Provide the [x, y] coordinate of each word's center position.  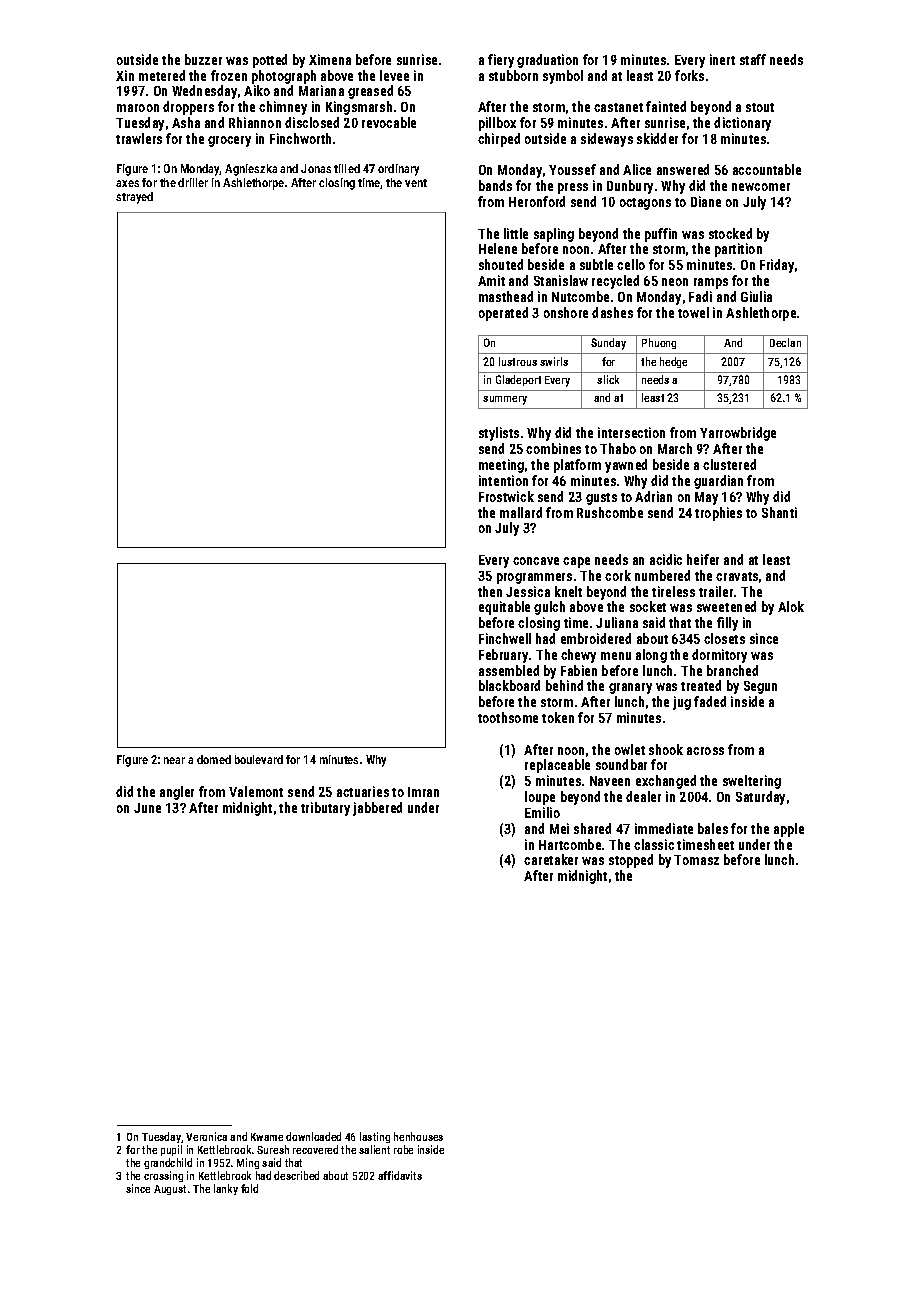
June [147, 808]
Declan [785, 342]
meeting [501, 466]
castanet [618, 107]
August [170, 1190]
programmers [534, 578]
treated [701, 685]
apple [789, 830]
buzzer [203, 59]
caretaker [551, 859]
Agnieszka [251, 170]
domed [214, 759]
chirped [499, 140]
